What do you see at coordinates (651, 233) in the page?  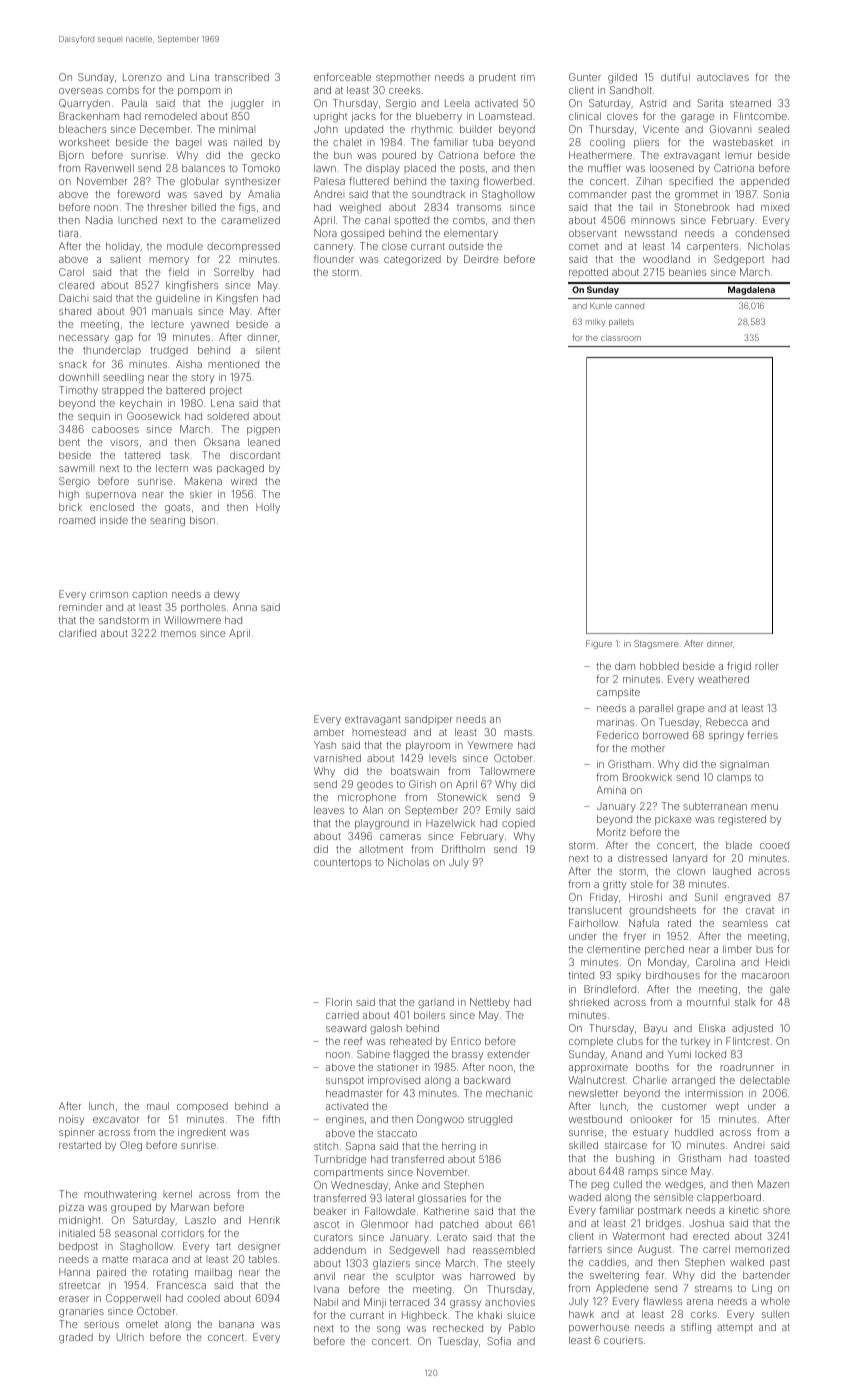 I see `newsstand` at bounding box center [651, 233].
